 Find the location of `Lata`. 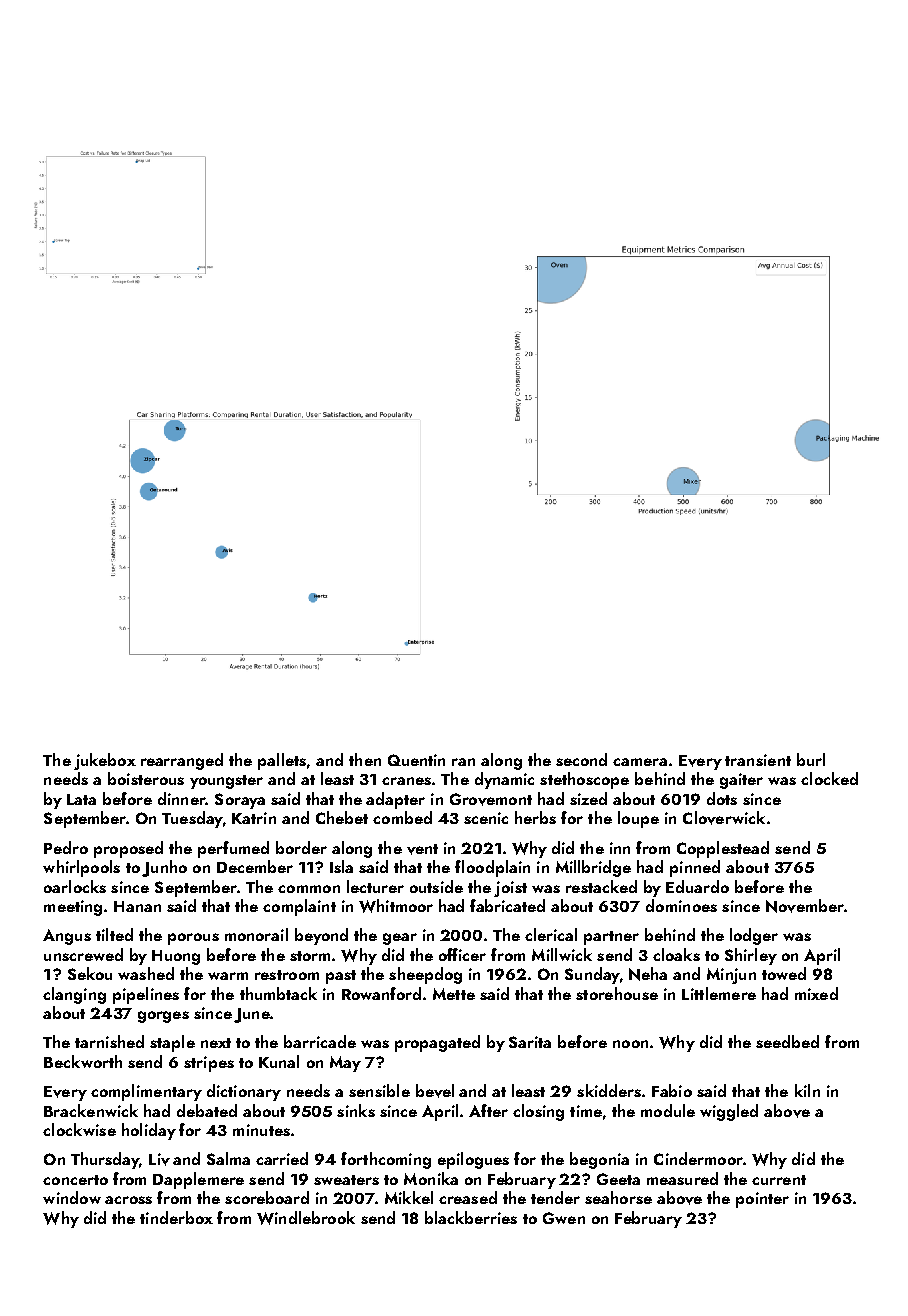

Lata is located at coordinates (81, 799).
